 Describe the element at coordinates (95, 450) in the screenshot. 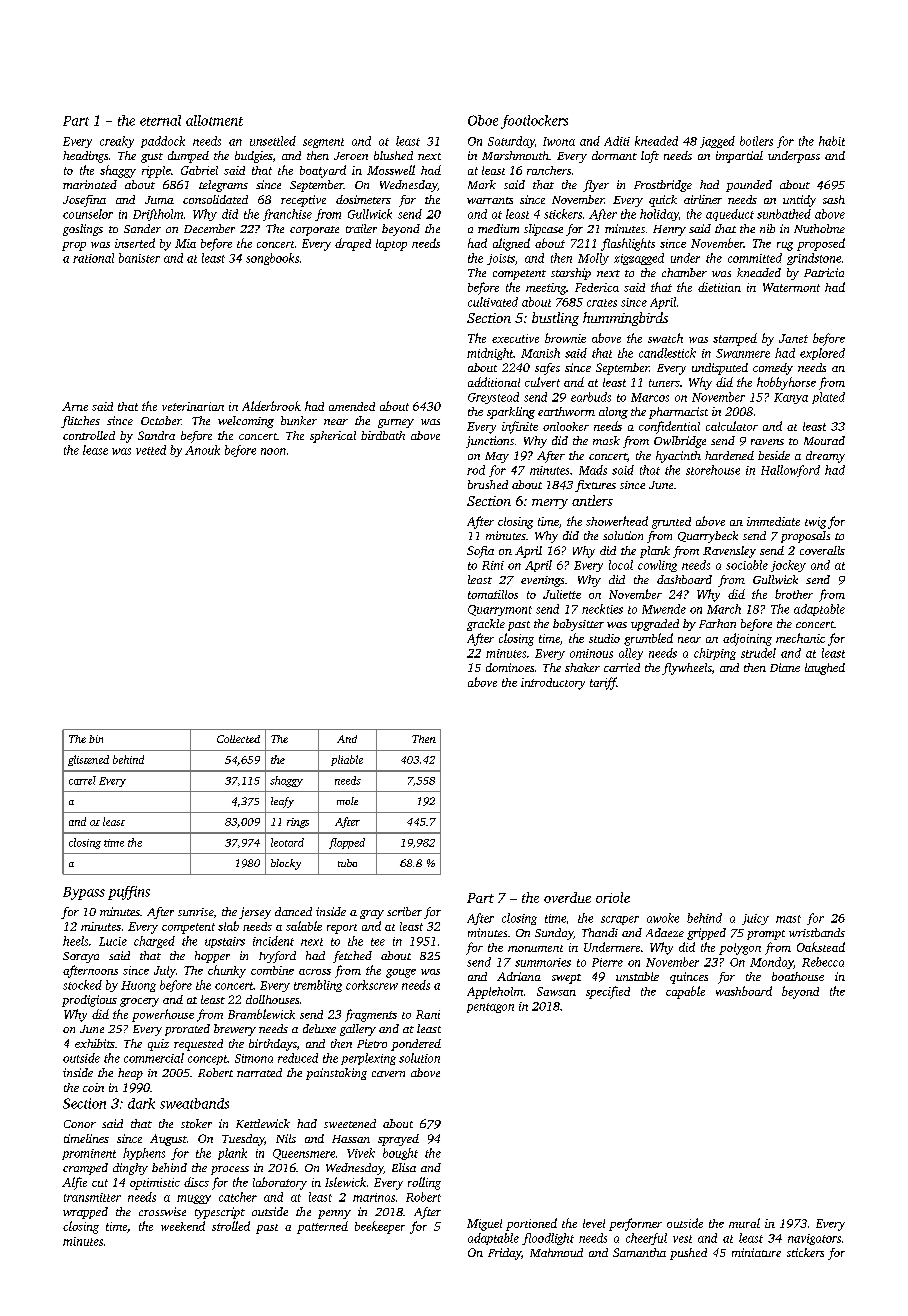

I see `lease` at that location.
